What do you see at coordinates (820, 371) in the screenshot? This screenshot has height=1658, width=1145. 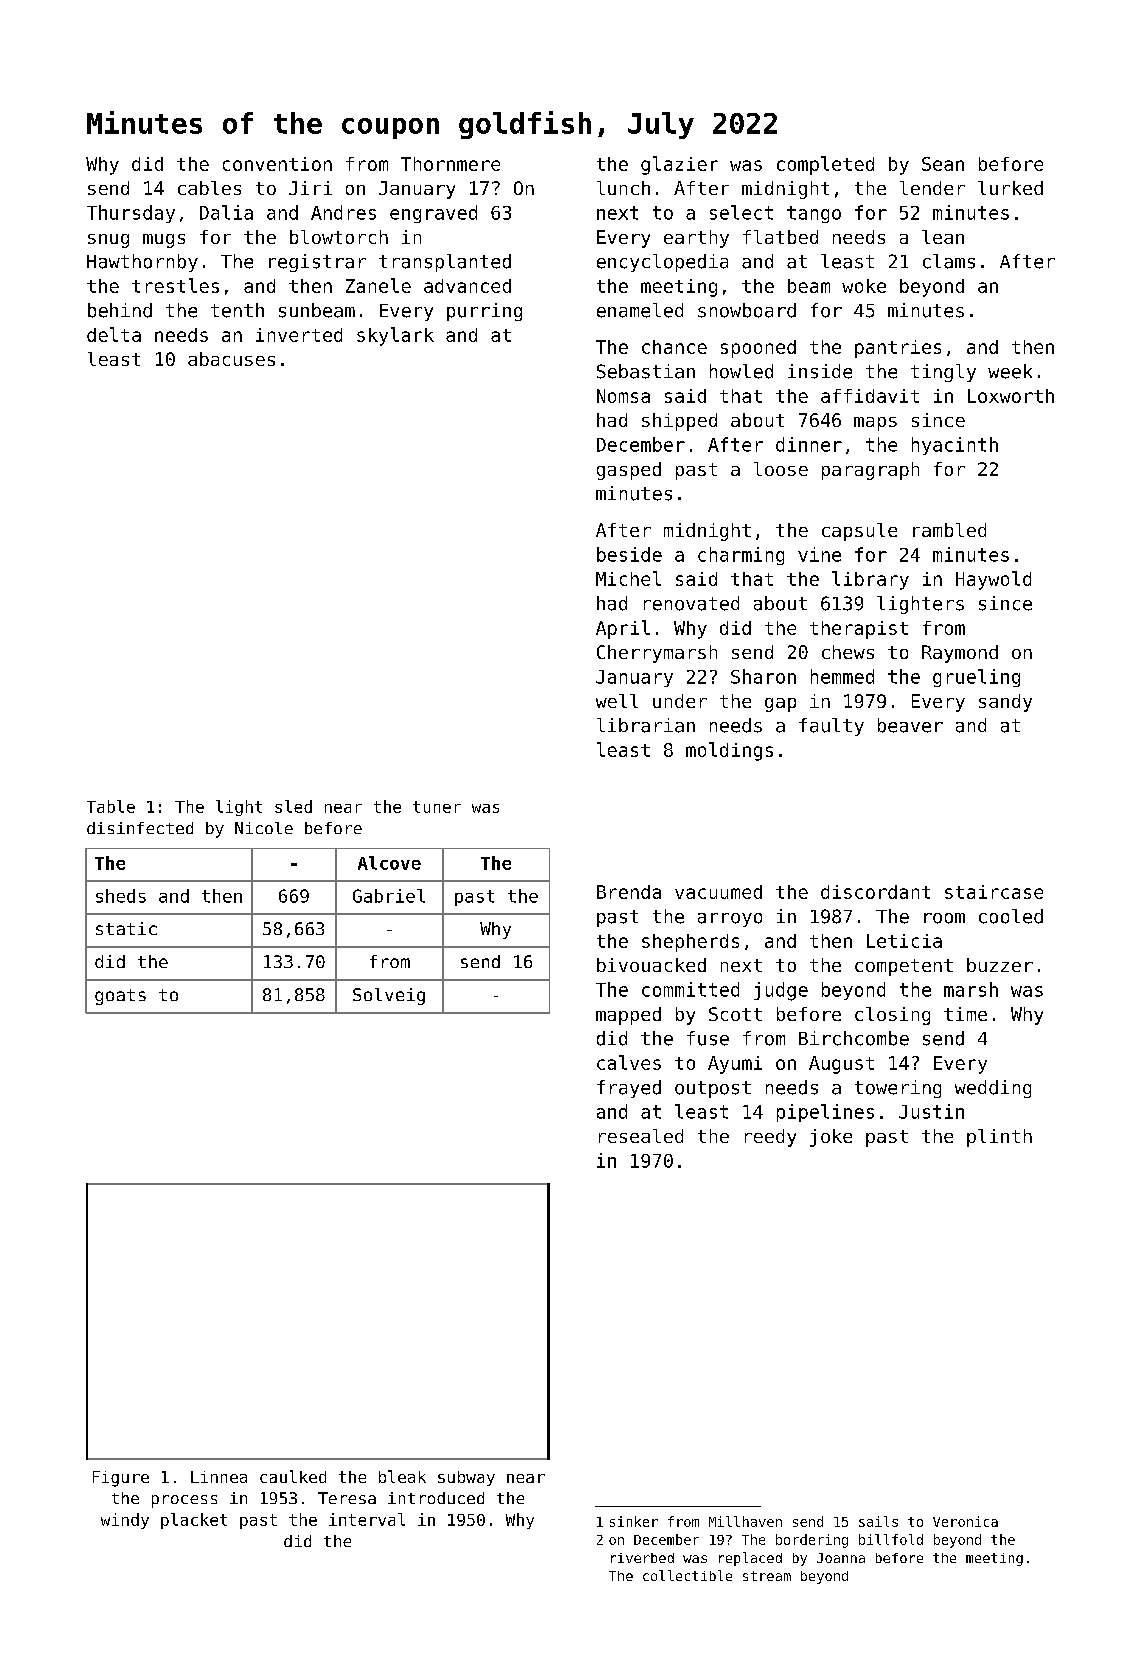 I see `inside` at bounding box center [820, 371].
